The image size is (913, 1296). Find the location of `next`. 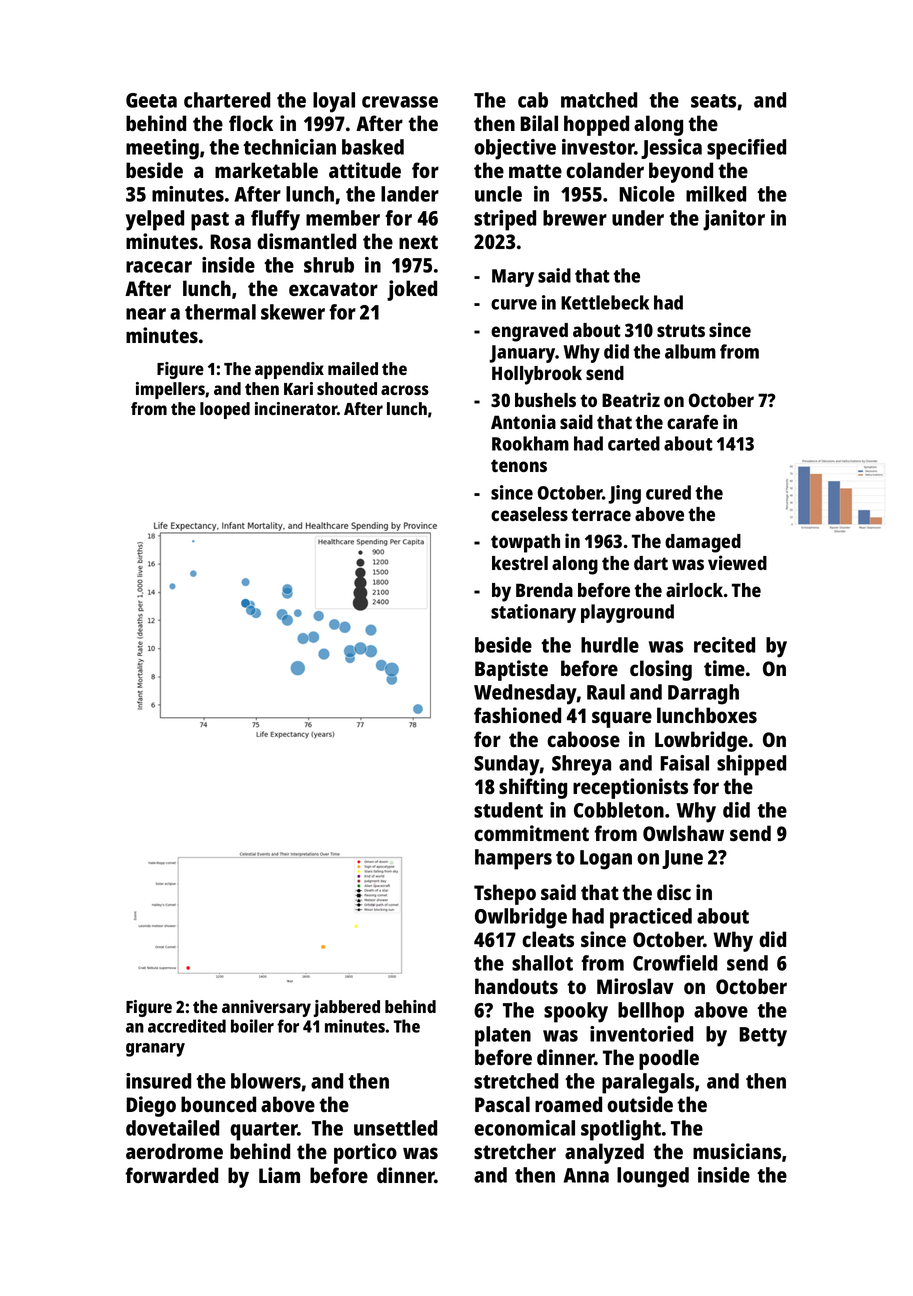

next is located at coordinates (418, 242).
